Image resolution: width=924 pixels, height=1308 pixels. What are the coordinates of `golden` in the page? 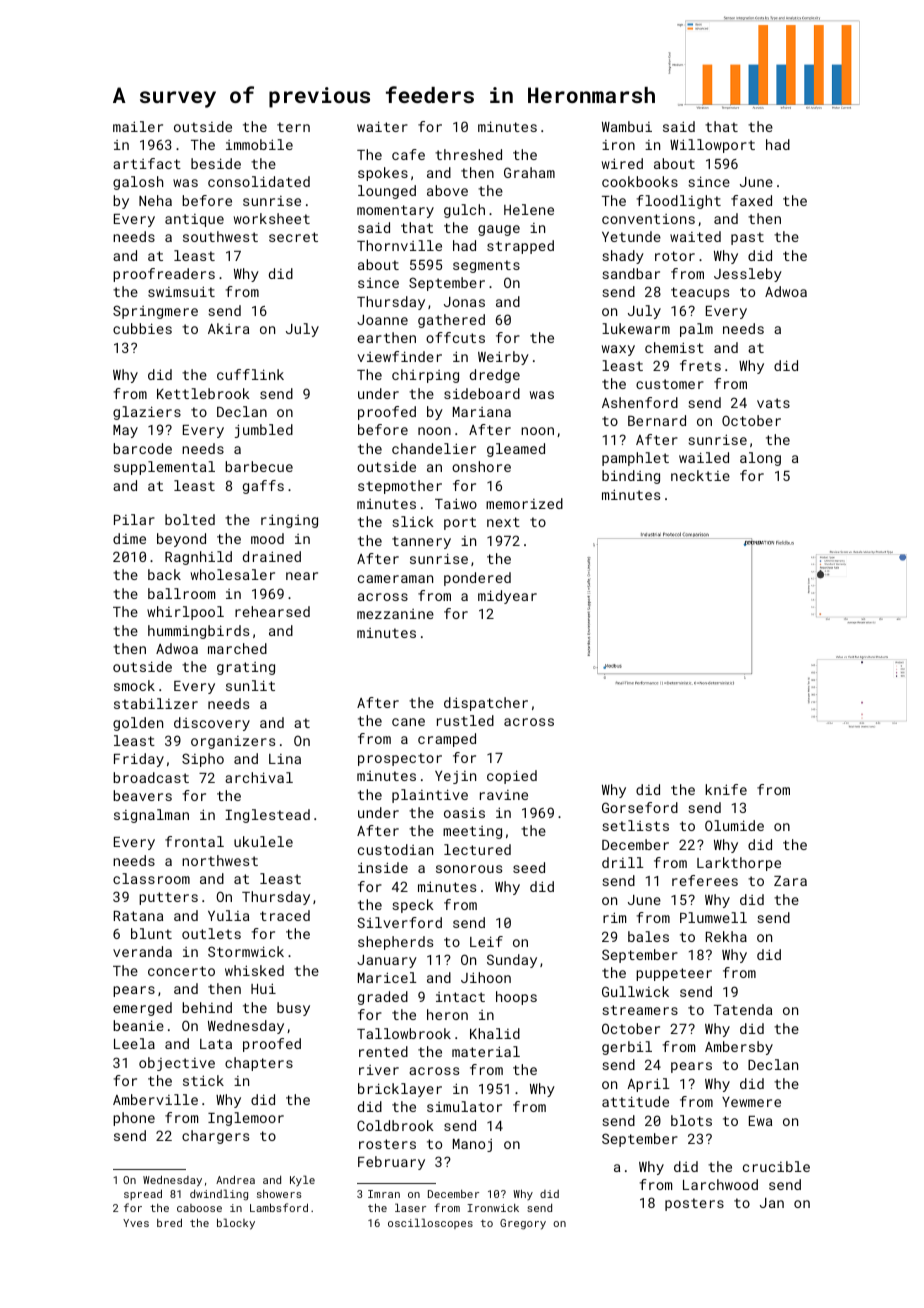 It's located at (138, 724).
